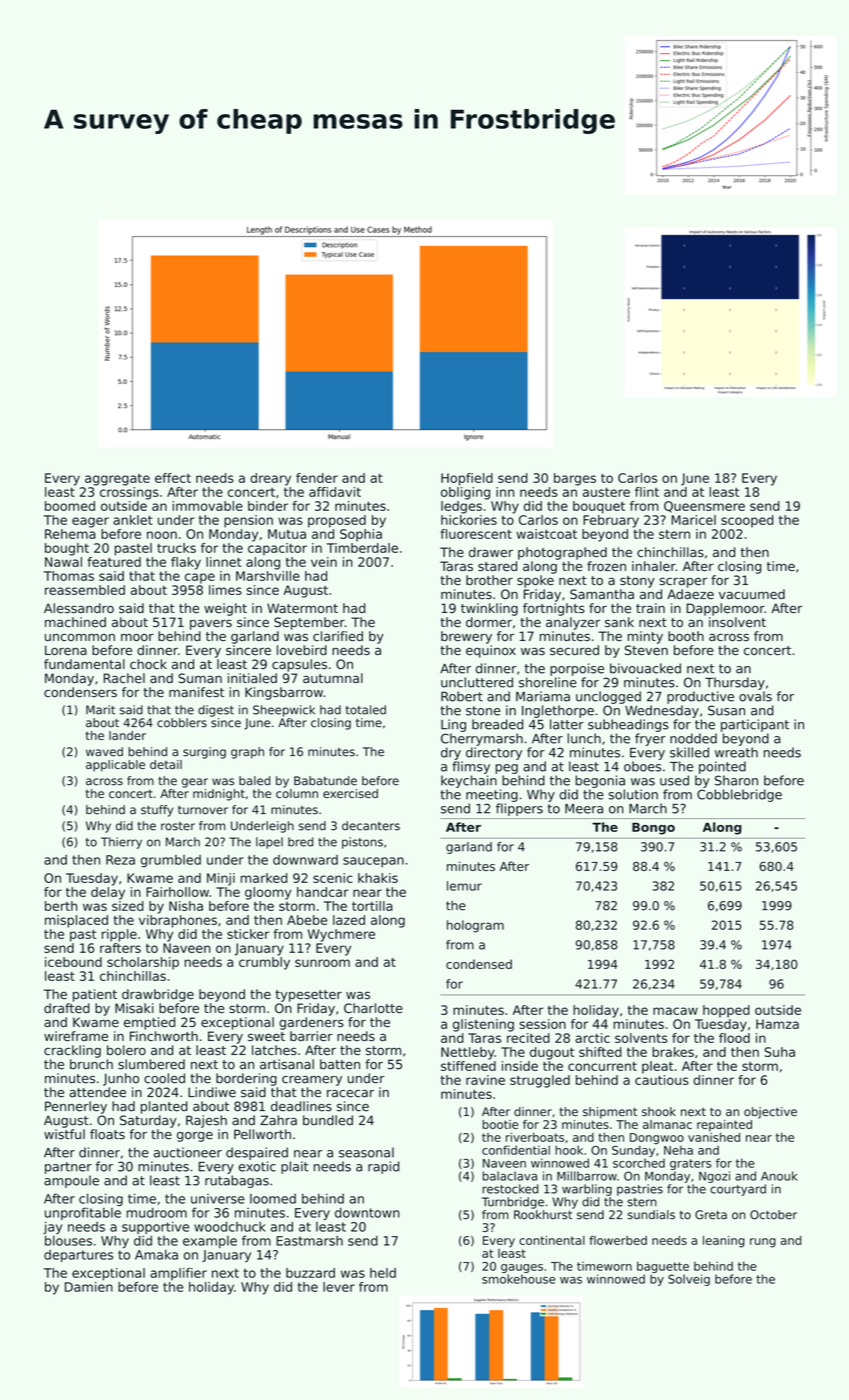 The height and width of the image is (1400, 849). What do you see at coordinates (120, 860) in the image?
I see `Reza` at bounding box center [120, 860].
